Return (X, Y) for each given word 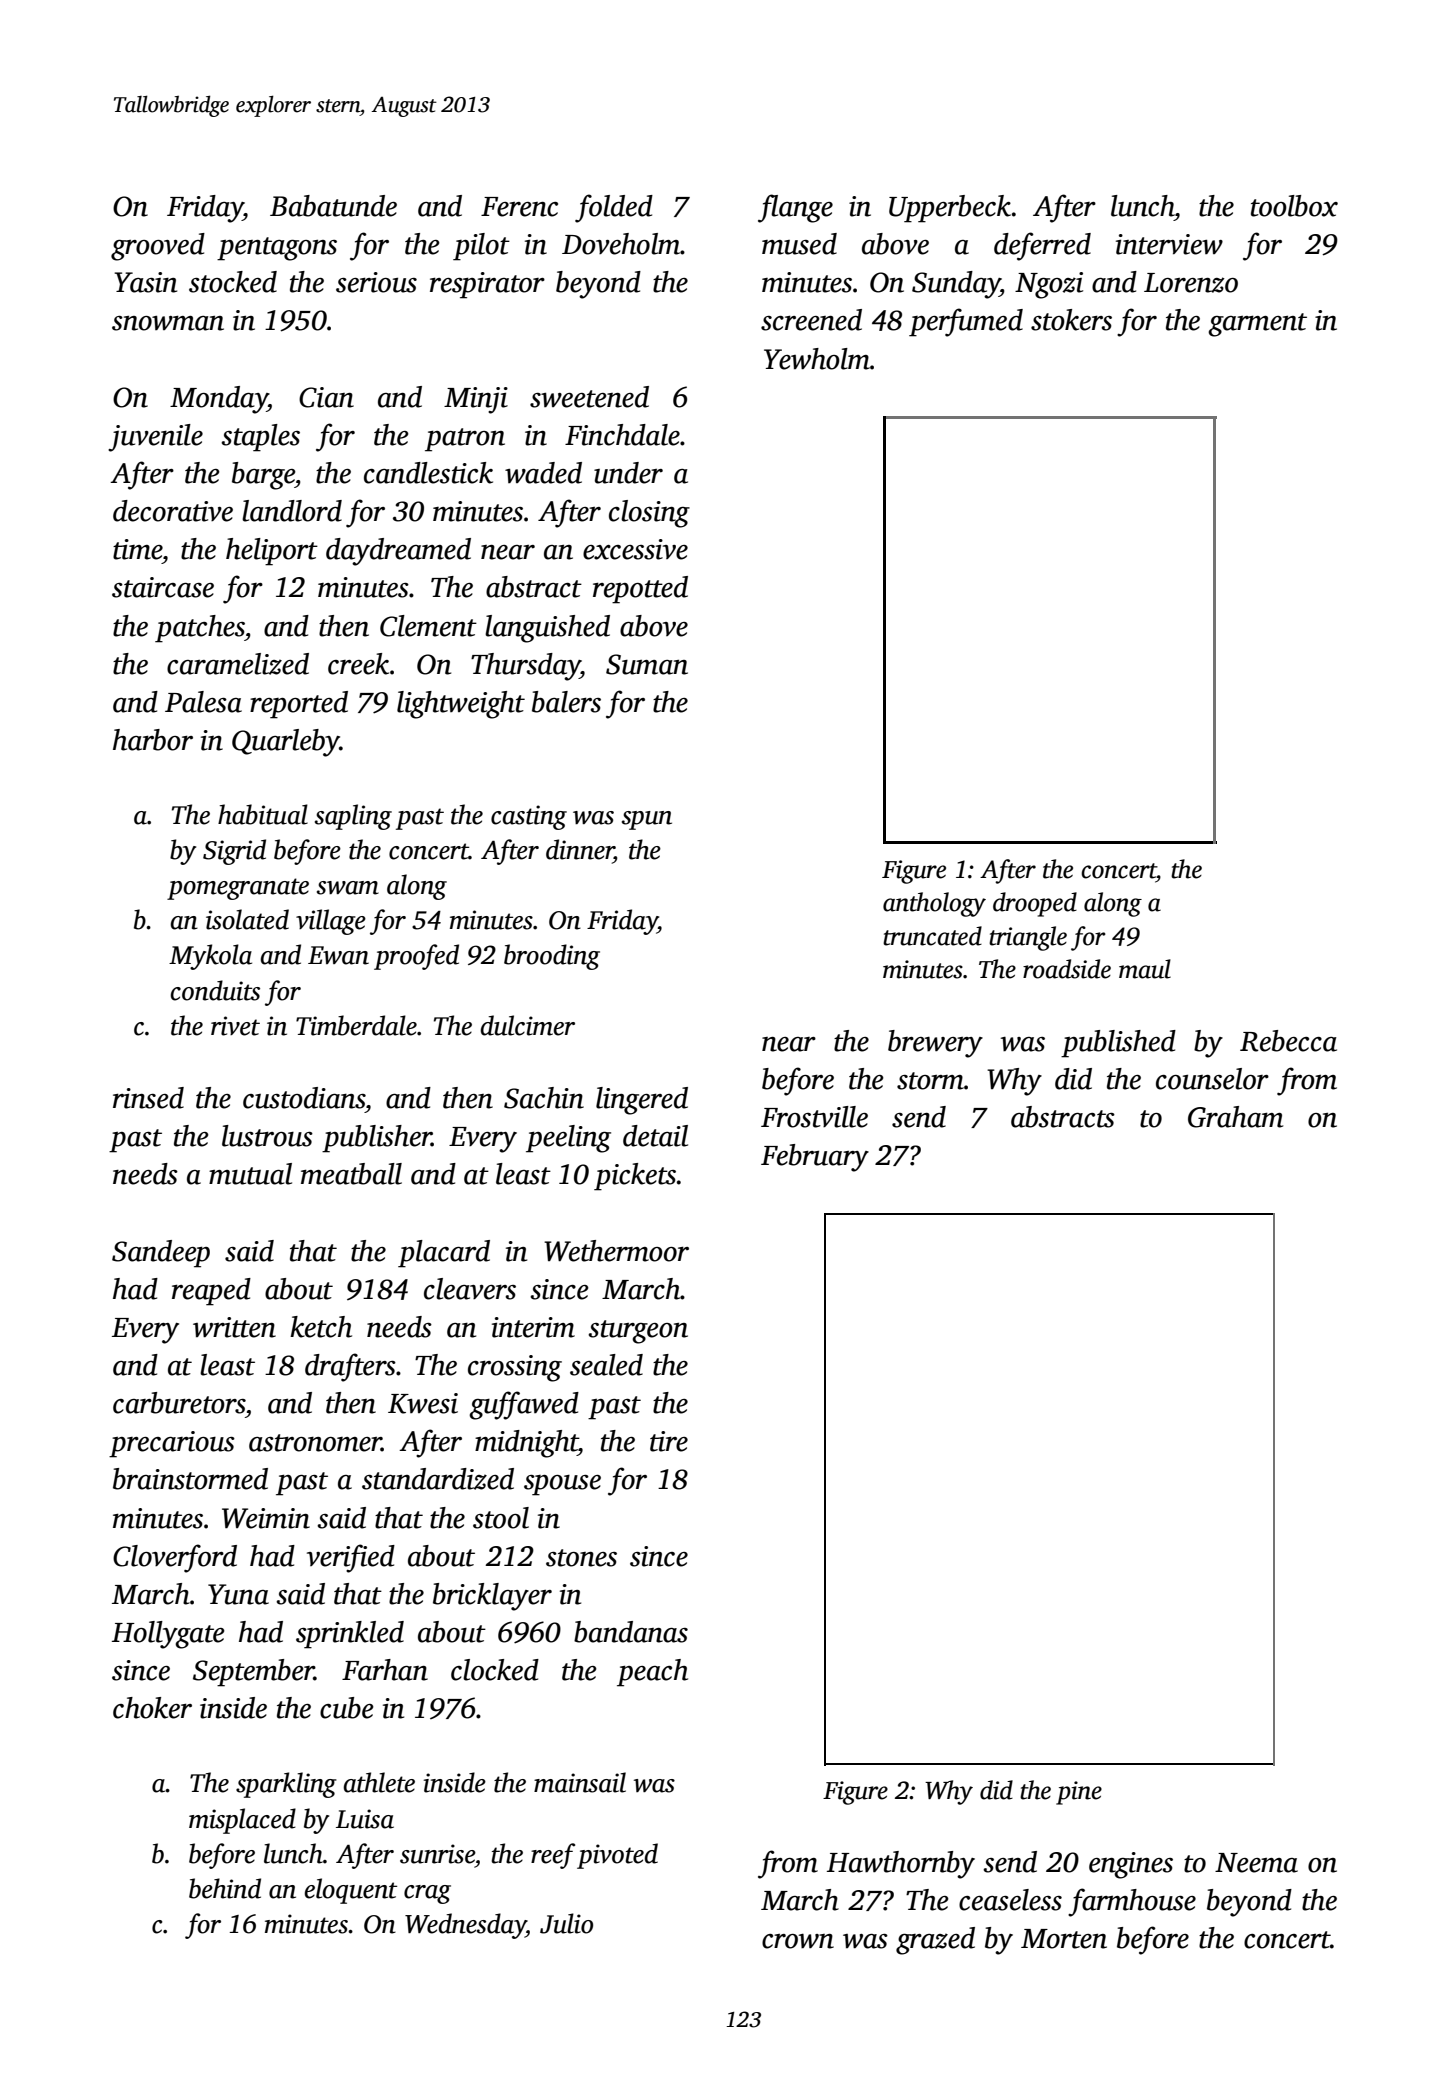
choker (152, 1708)
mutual (250, 1174)
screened (811, 320)
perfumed (966, 322)
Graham (1235, 1117)
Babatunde (333, 206)
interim (533, 1327)
